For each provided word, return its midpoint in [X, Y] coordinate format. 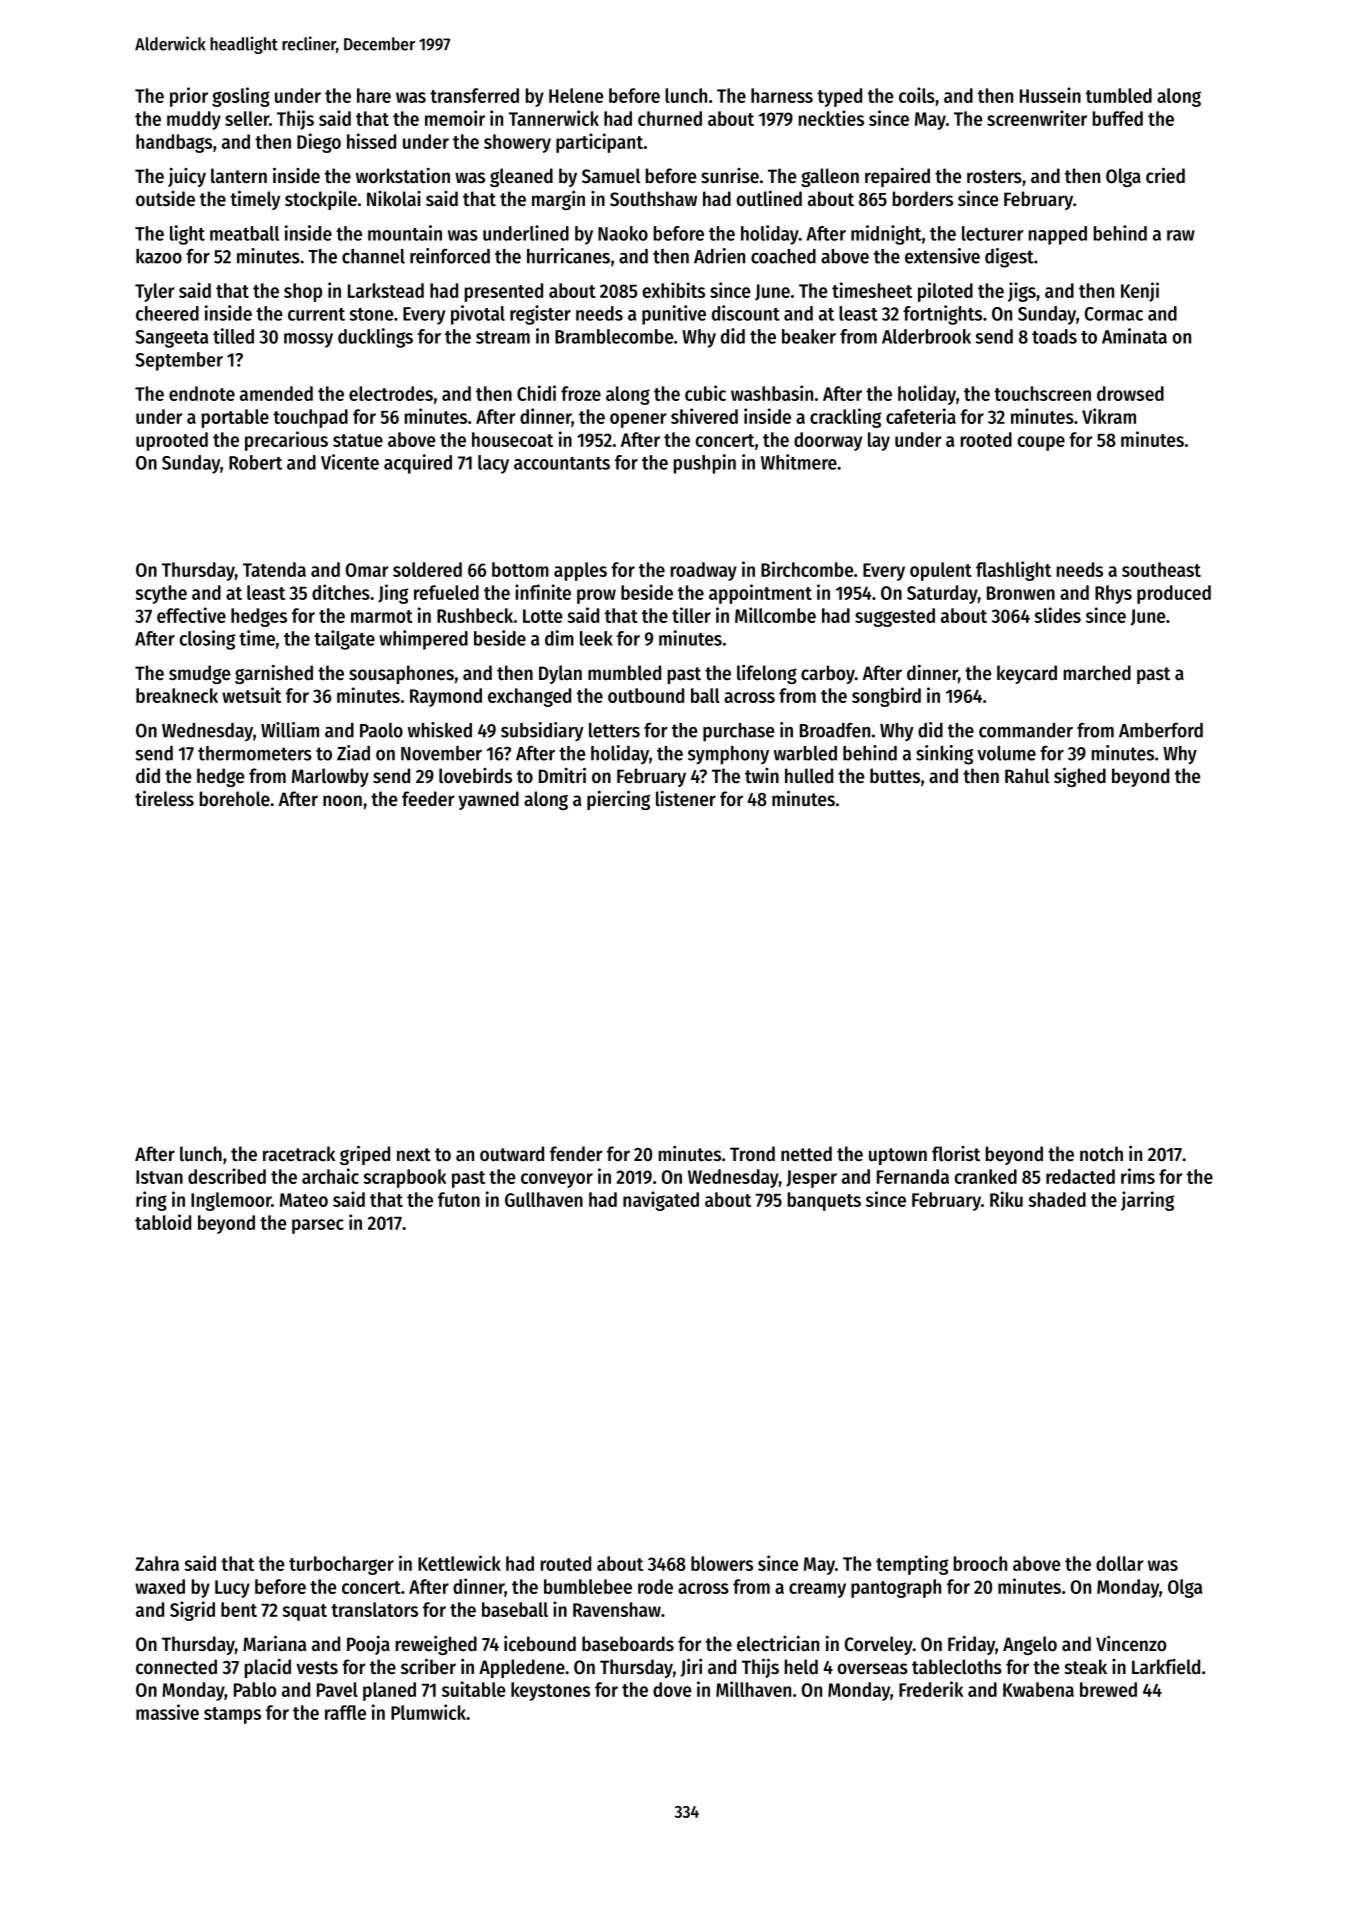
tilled [233, 336]
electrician [778, 1644]
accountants [562, 463]
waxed [160, 1586]
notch [1101, 1154]
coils [917, 95]
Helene [576, 95]
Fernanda [913, 1176]
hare [374, 95]
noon [342, 801]
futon [459, 1199]
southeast [1161, 569]
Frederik [931, 1689]
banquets [824, 1201]
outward [512, 1154]
